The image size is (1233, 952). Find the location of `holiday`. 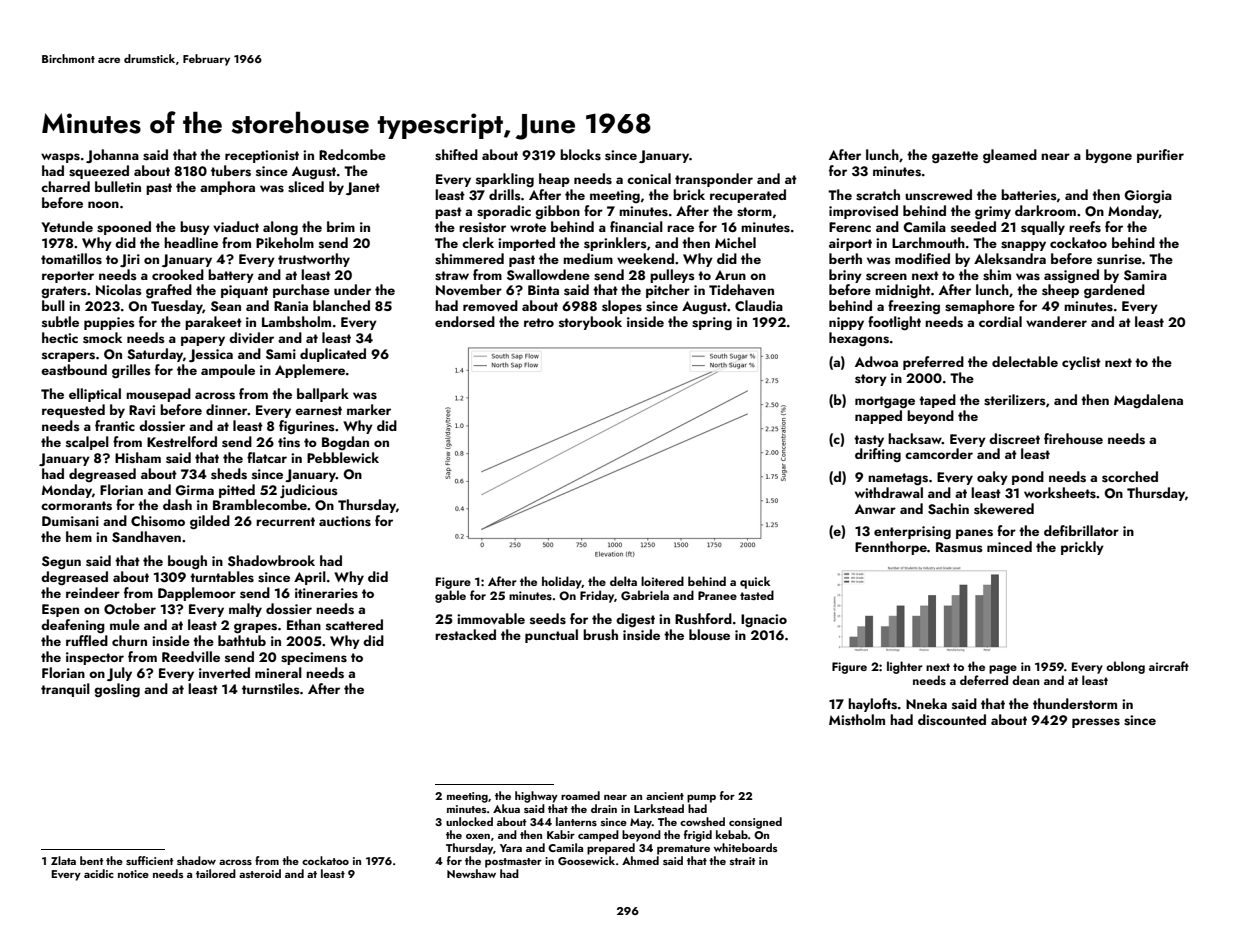

holiday is located at coordinates (562, 582).
